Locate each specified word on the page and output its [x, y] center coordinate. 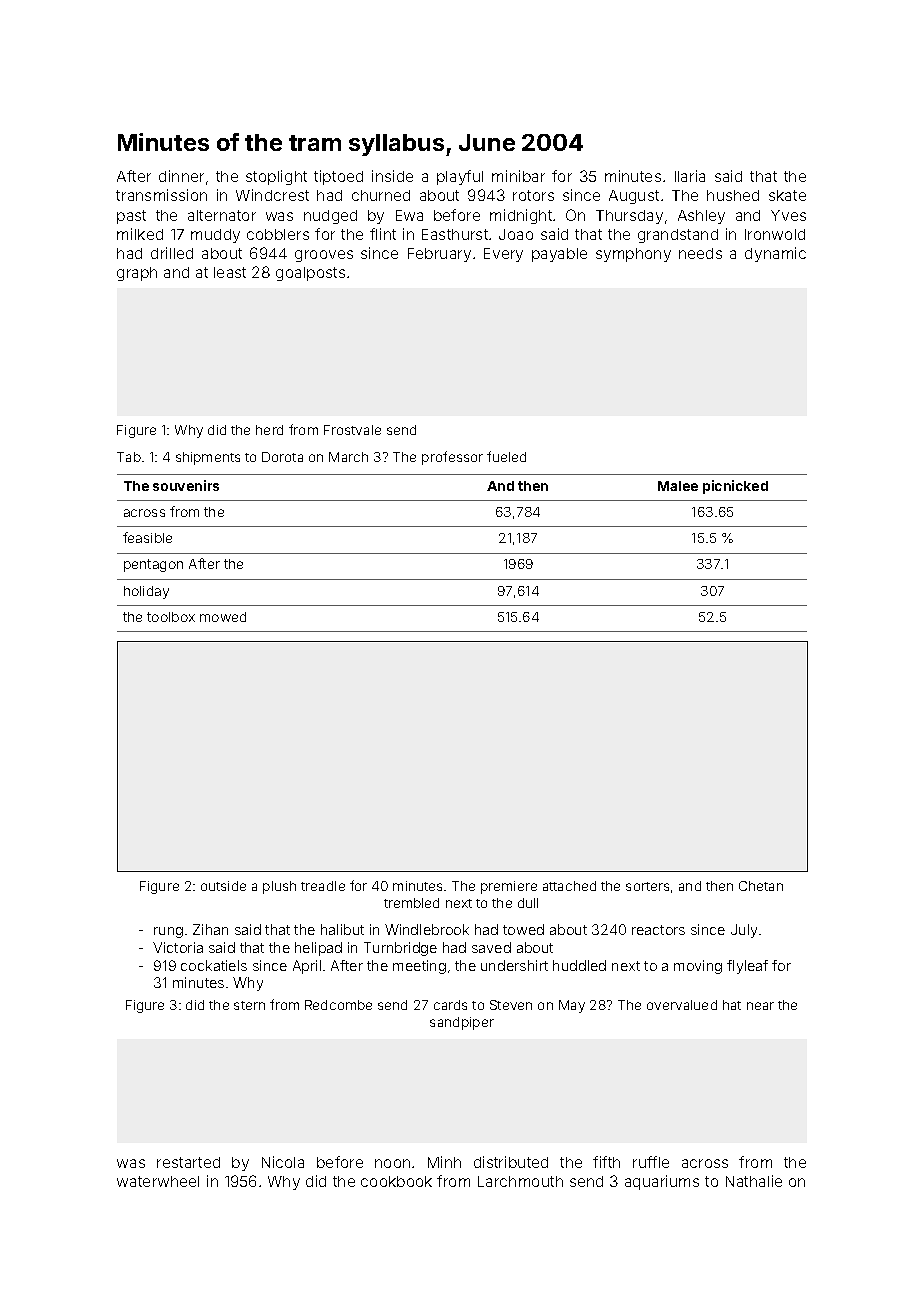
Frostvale [352, 430]
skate [787, 195]
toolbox [171, 617]
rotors [533, 195]
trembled [411, 903]
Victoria [178, 947]
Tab [129, 457]
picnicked [735, 487]
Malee [678, 486]
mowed [223, 617]
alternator [222, 215]
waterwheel [158, 1181]
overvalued [682, 1005]
